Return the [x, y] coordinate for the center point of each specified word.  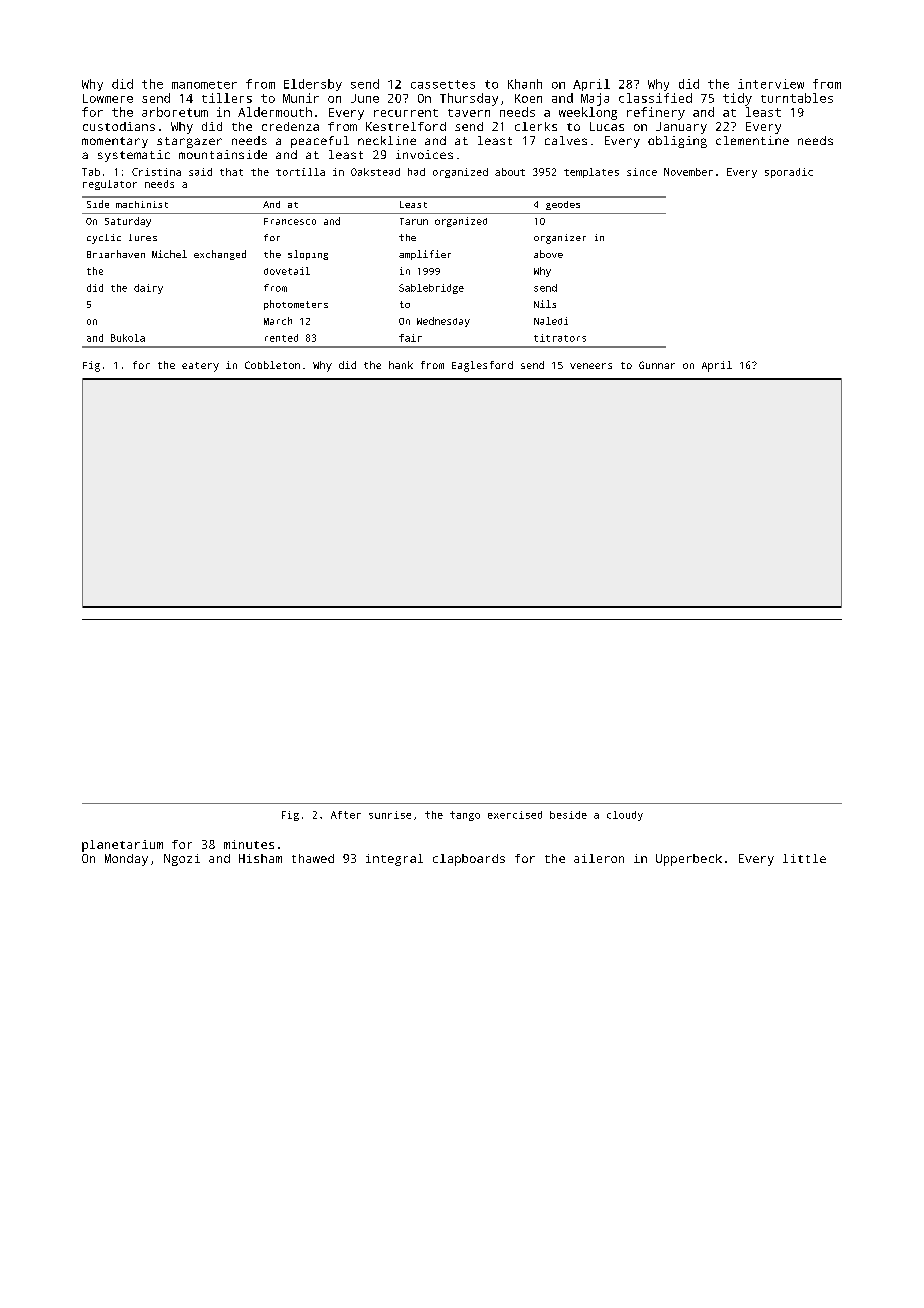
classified [655, 98]
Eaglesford [482, 366]
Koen [528, 98]
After [346, 815]
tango [465, 816]
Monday [126, 860]
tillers [227, 98]
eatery [200, 367]
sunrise [390, 815]
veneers [591, 366]
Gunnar [657, 365]
